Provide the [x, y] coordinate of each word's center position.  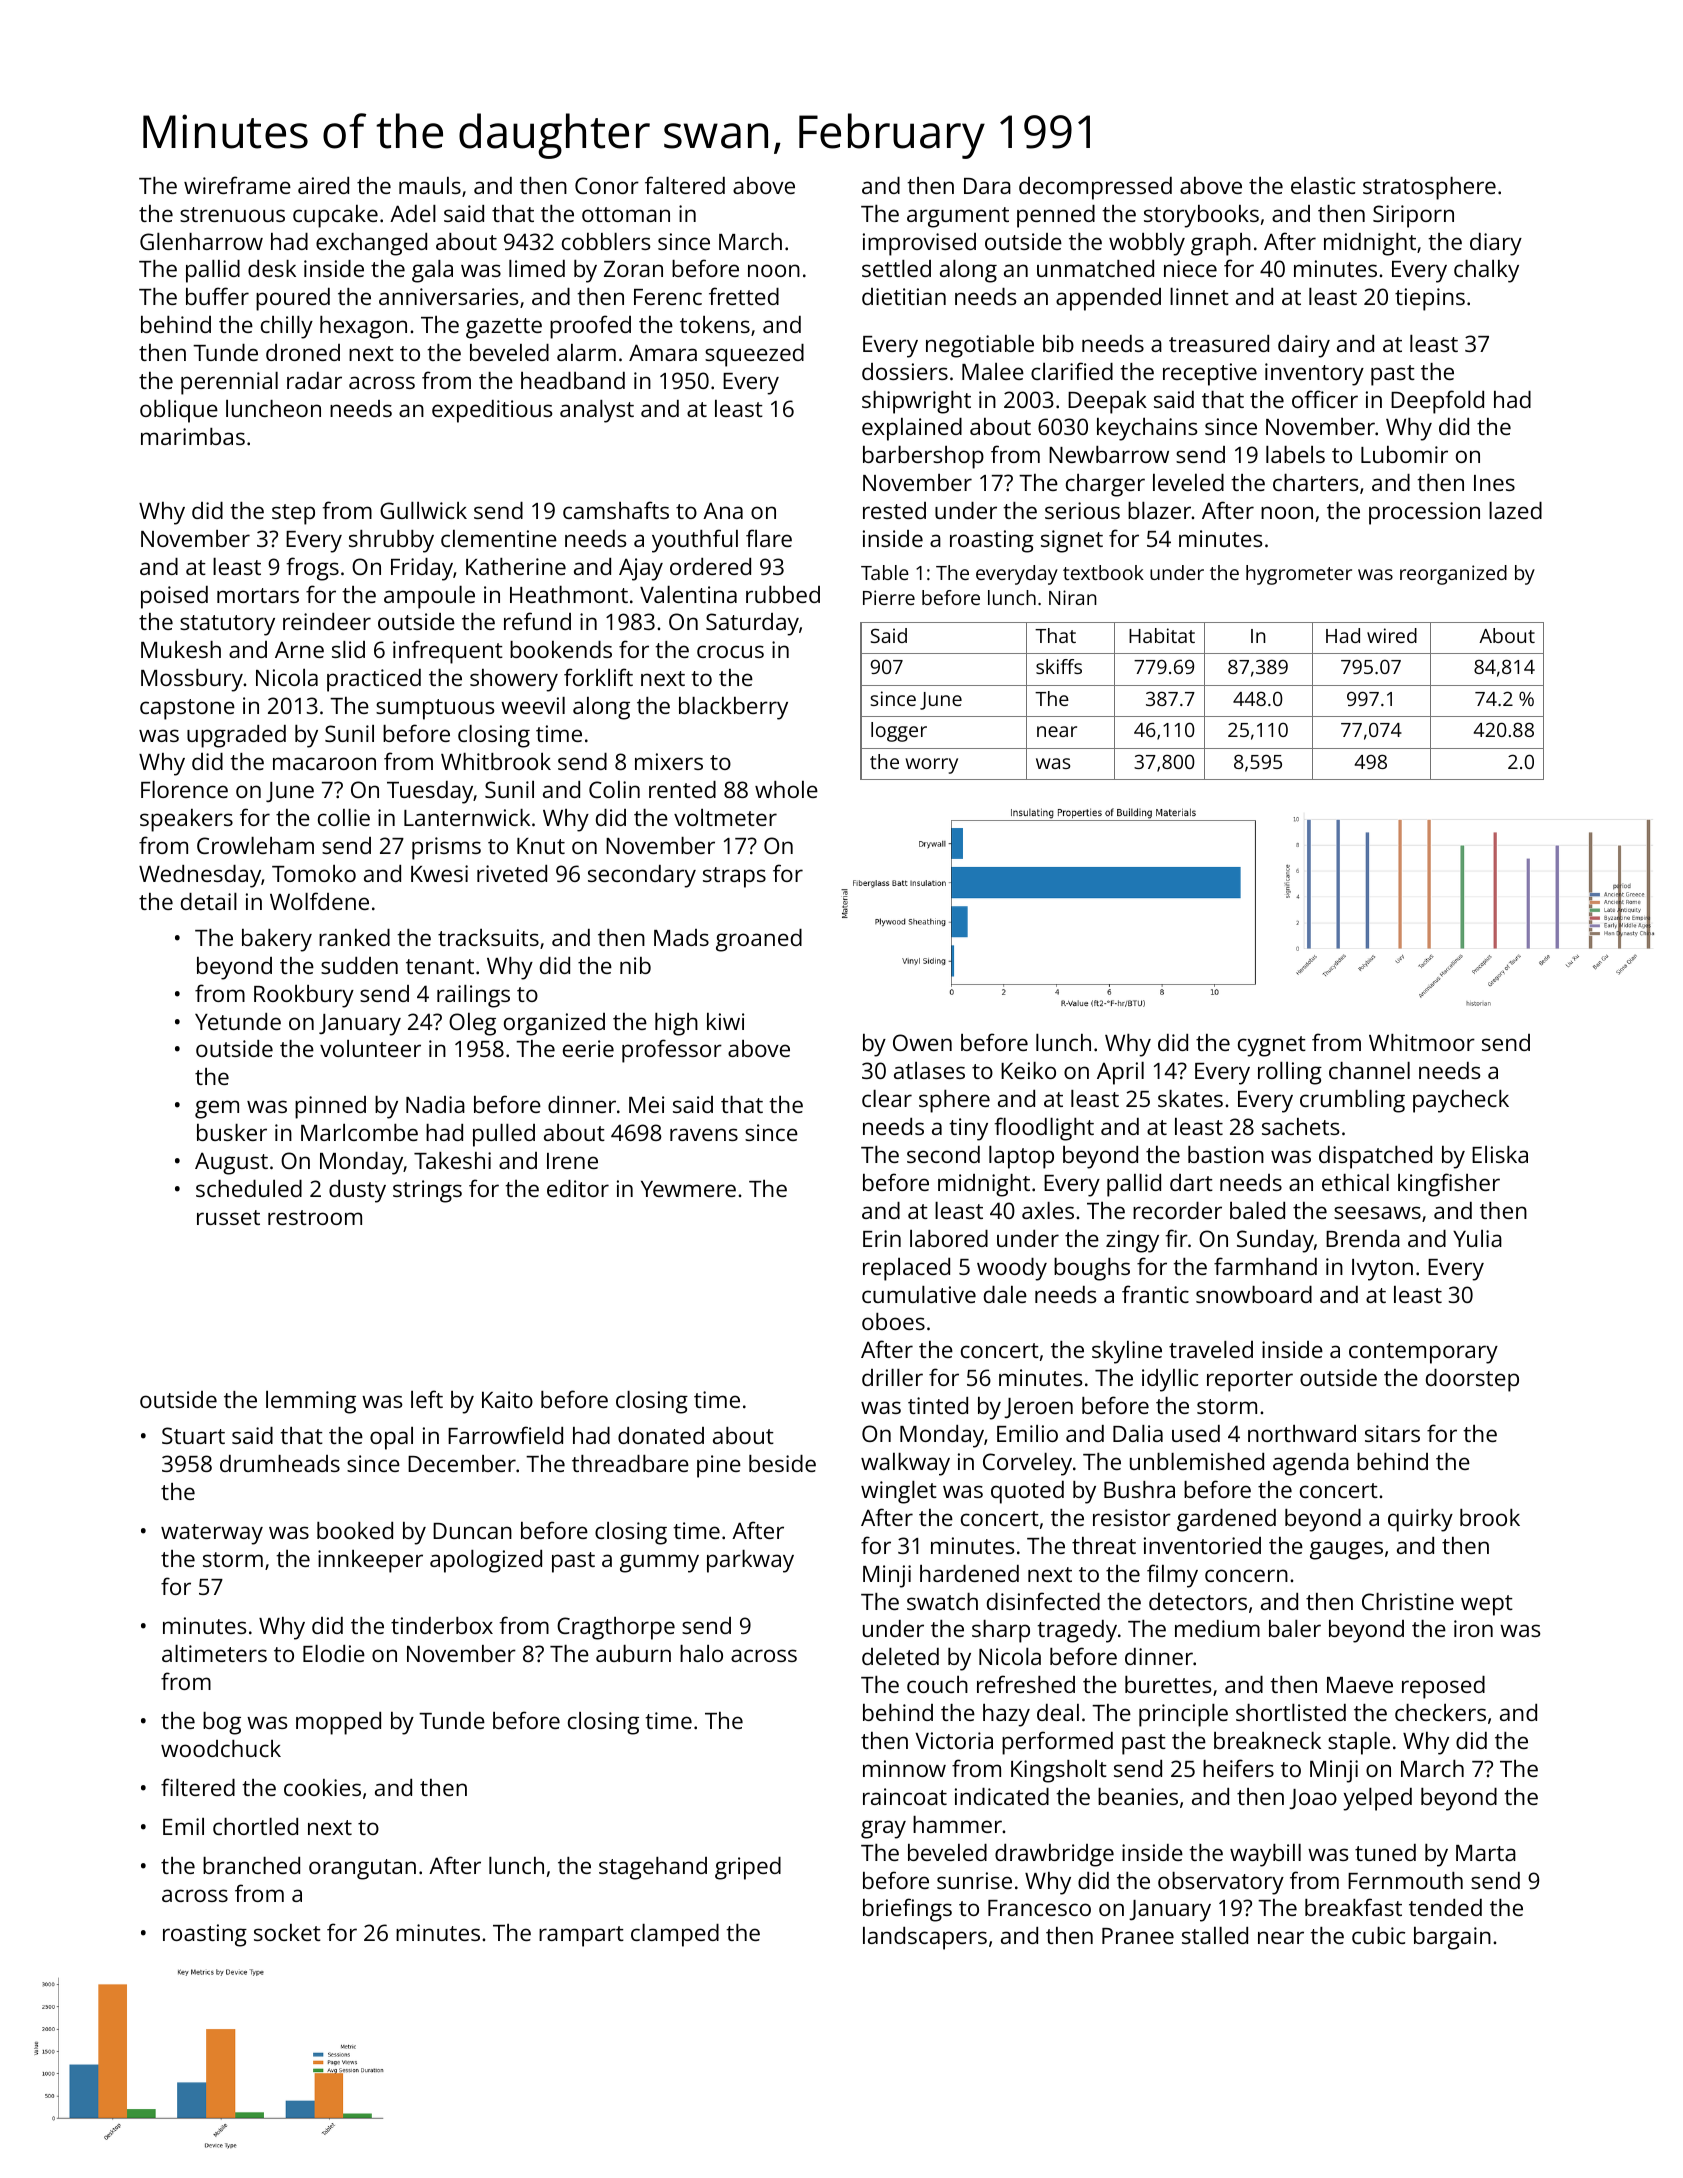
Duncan [472, 1531]
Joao [1313, 1799]
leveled [1188, 482]
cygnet [1272, 1046]
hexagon [363, 327]
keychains [1147, 429]
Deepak [1107, 402]
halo [701, 1653]
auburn [633, 1653]
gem [217, 1109]
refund [537, 621]
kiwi [725, 1021]
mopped [338, 1723]
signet [1072, 541]
